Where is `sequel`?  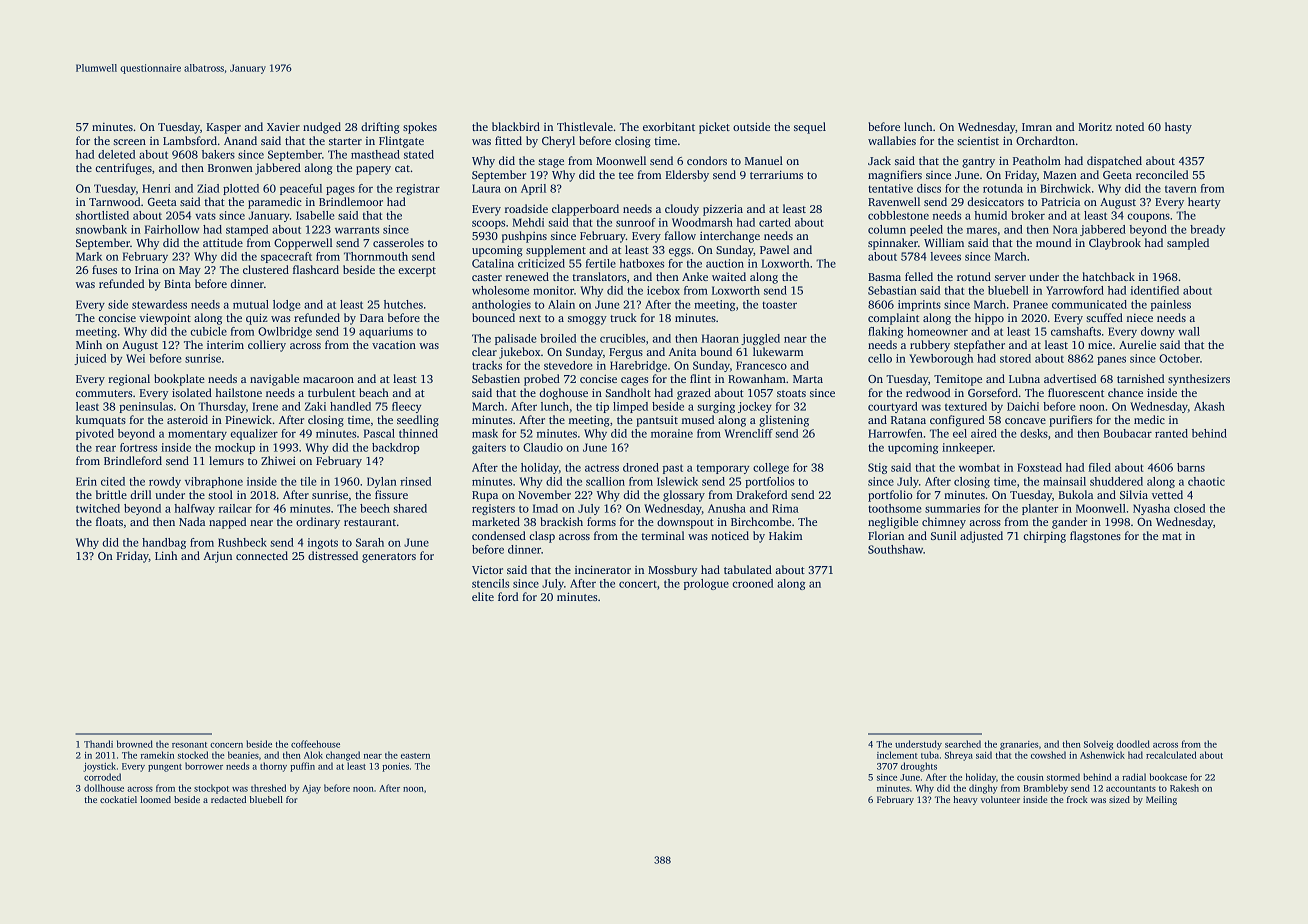 sequel is located at coordinates (810, 128).
